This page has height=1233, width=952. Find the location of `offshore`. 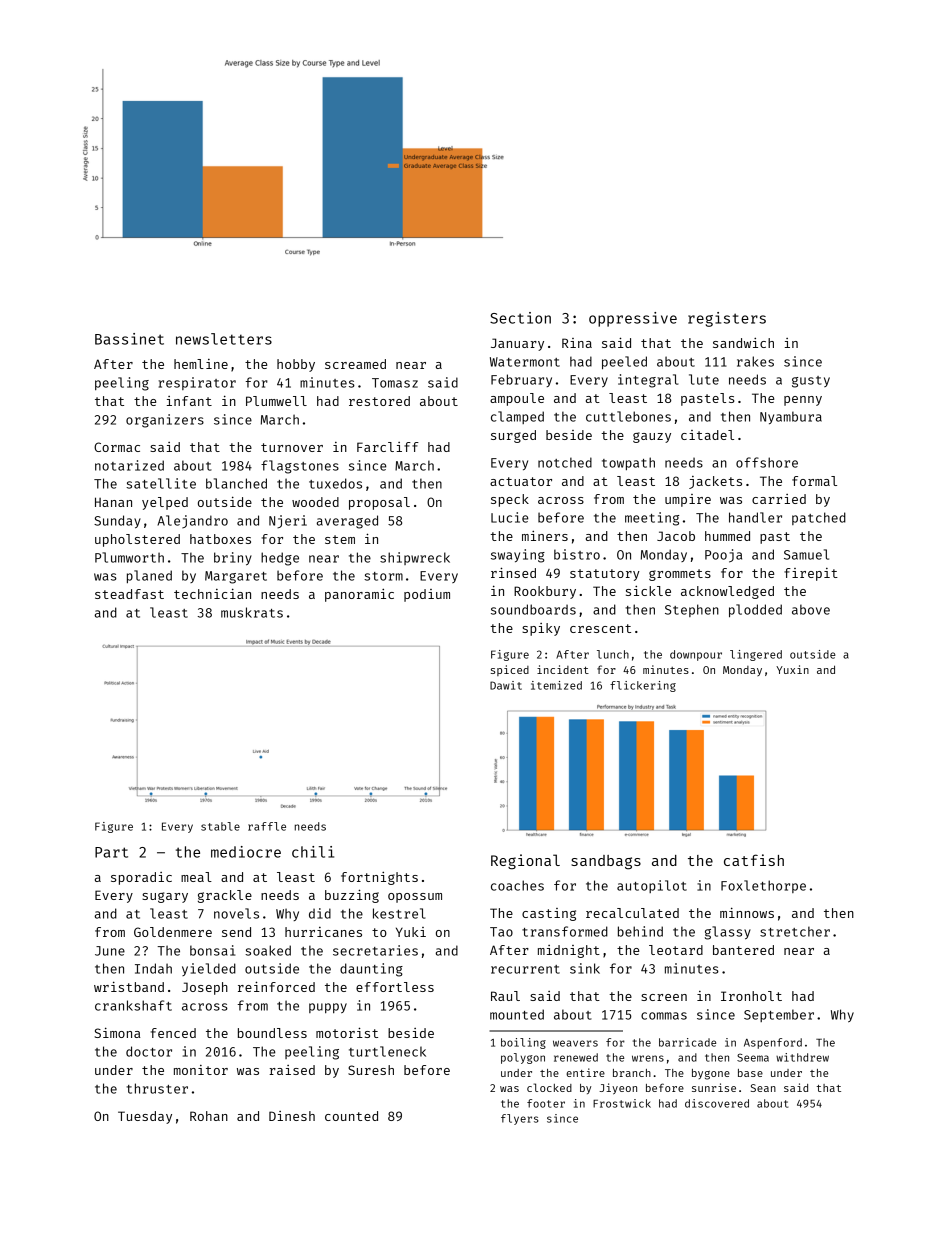

offshore is located at coordinates (767, 462).
